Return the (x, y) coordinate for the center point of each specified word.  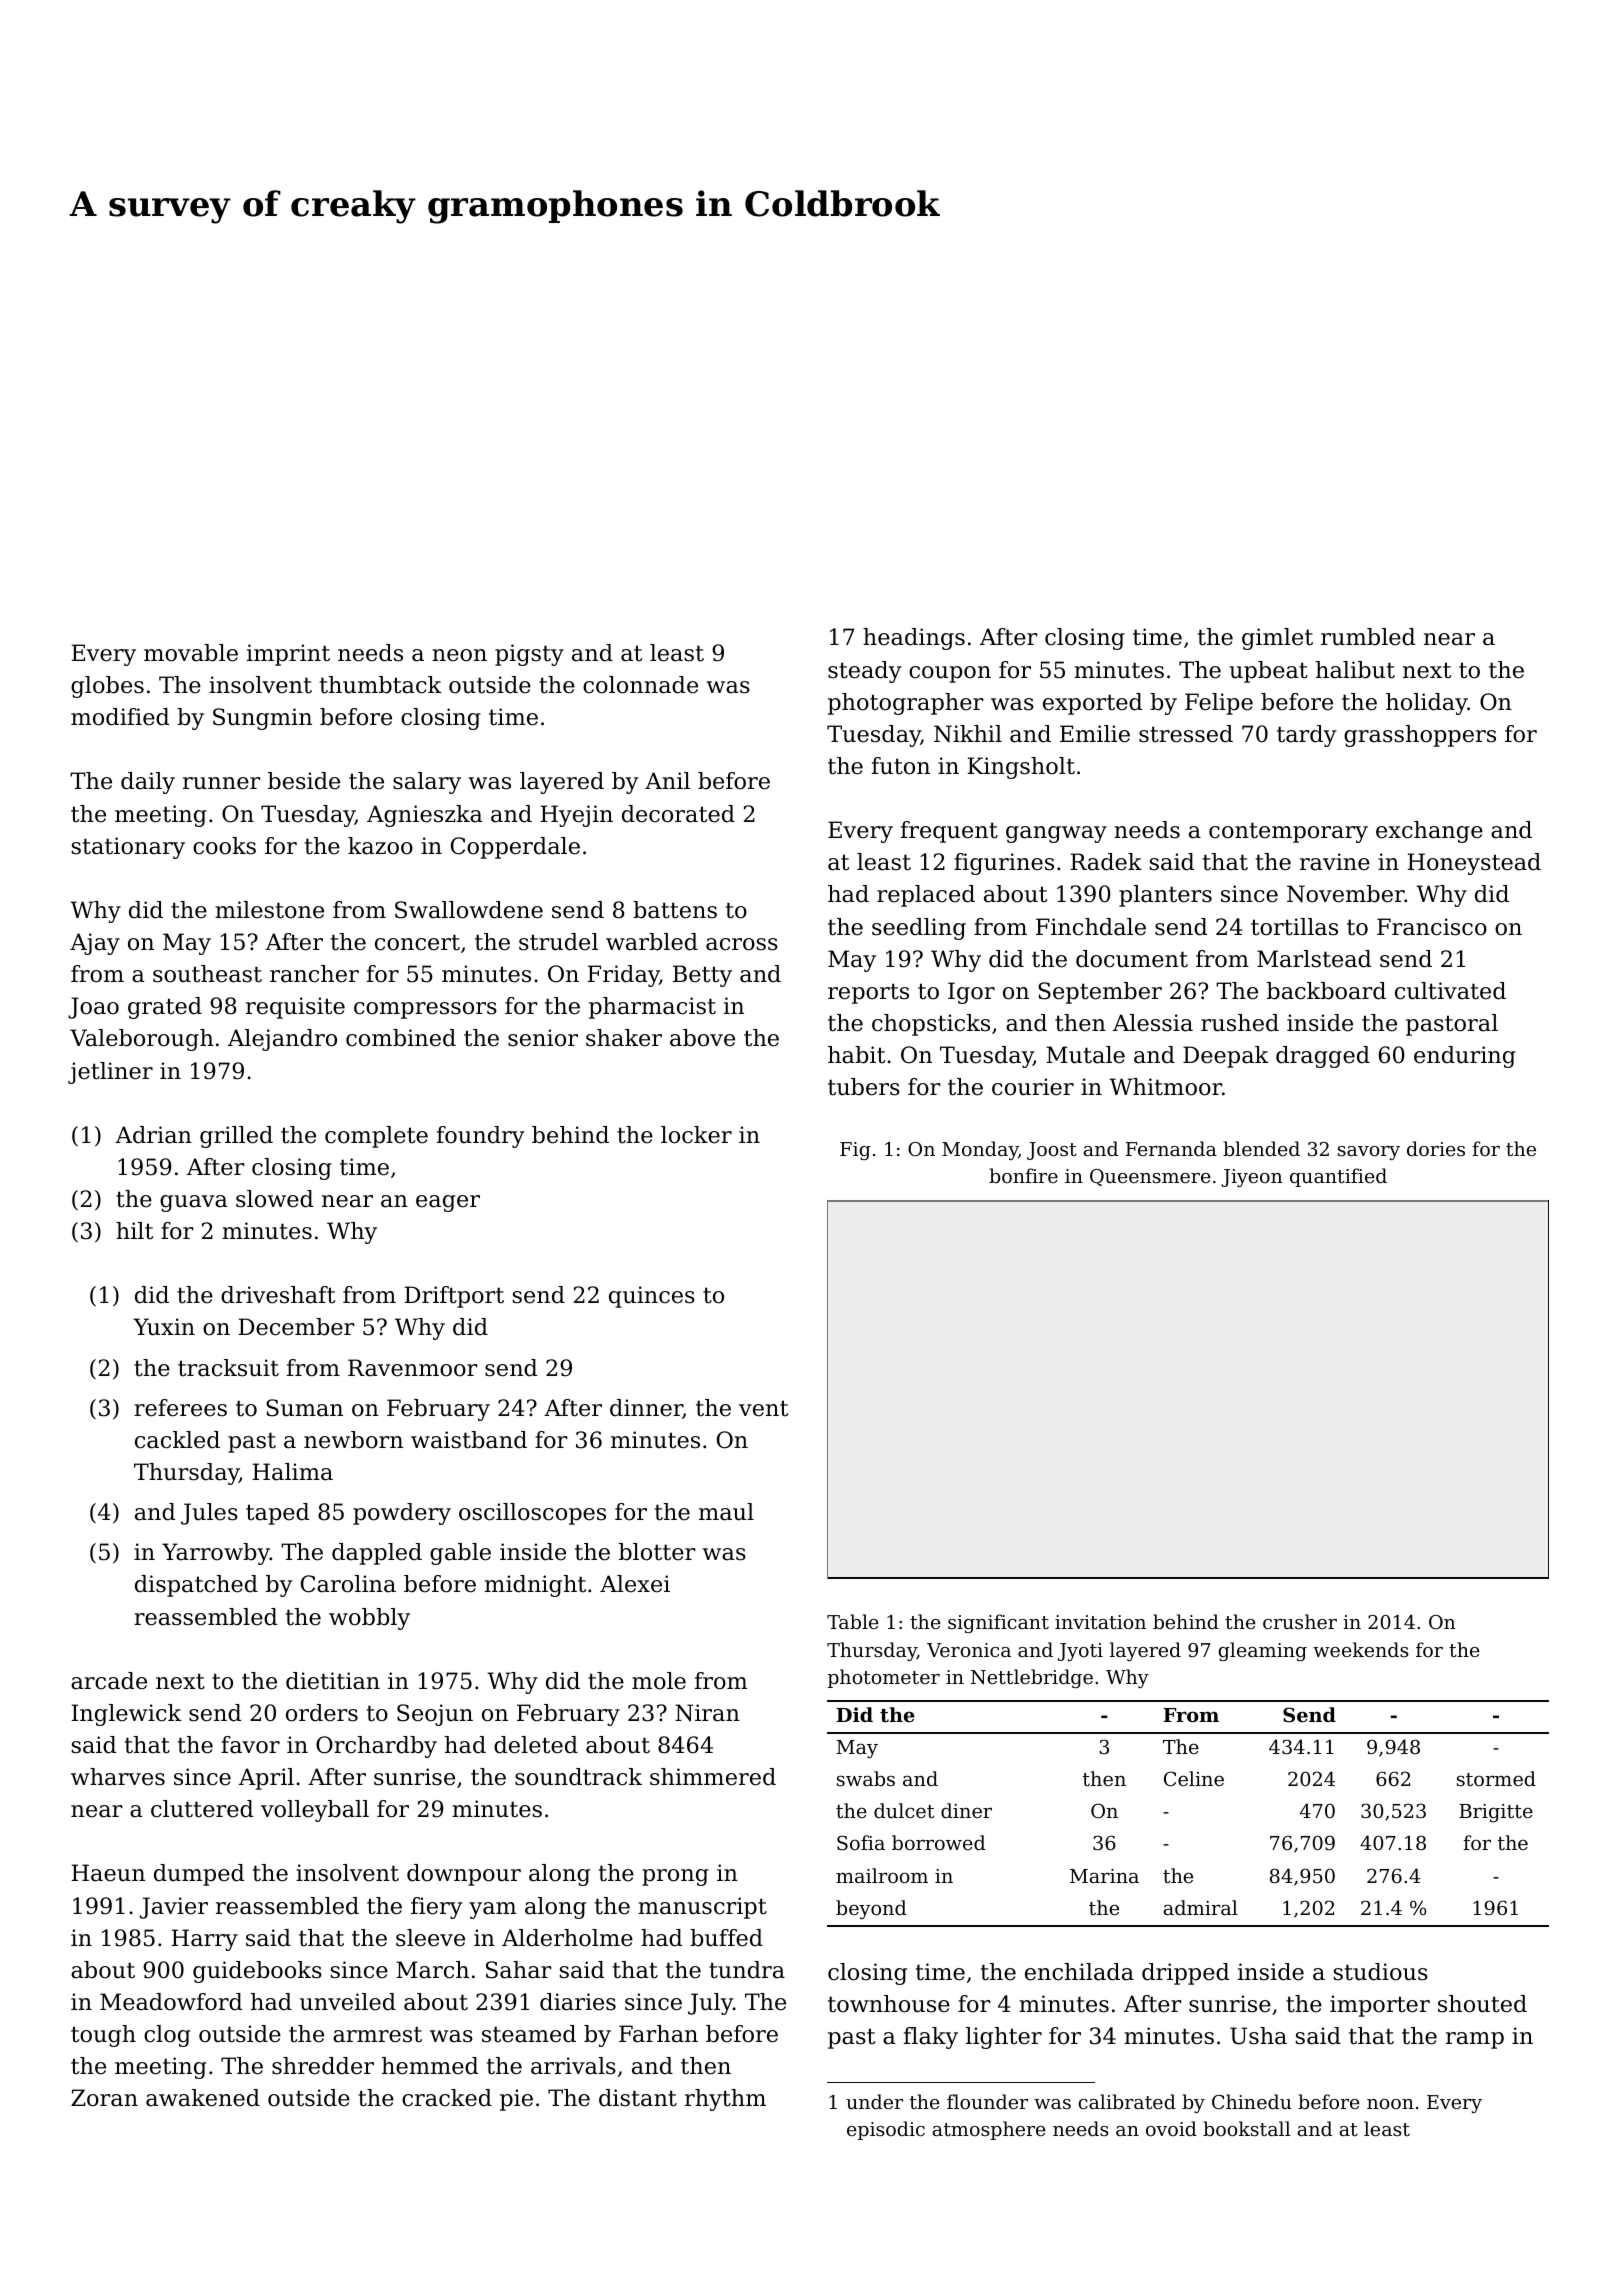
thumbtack (381, 685)
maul (726, 1512)
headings (914, 639)
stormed (1496, 1778)
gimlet (1277, 639)
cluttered (202, 1809)
